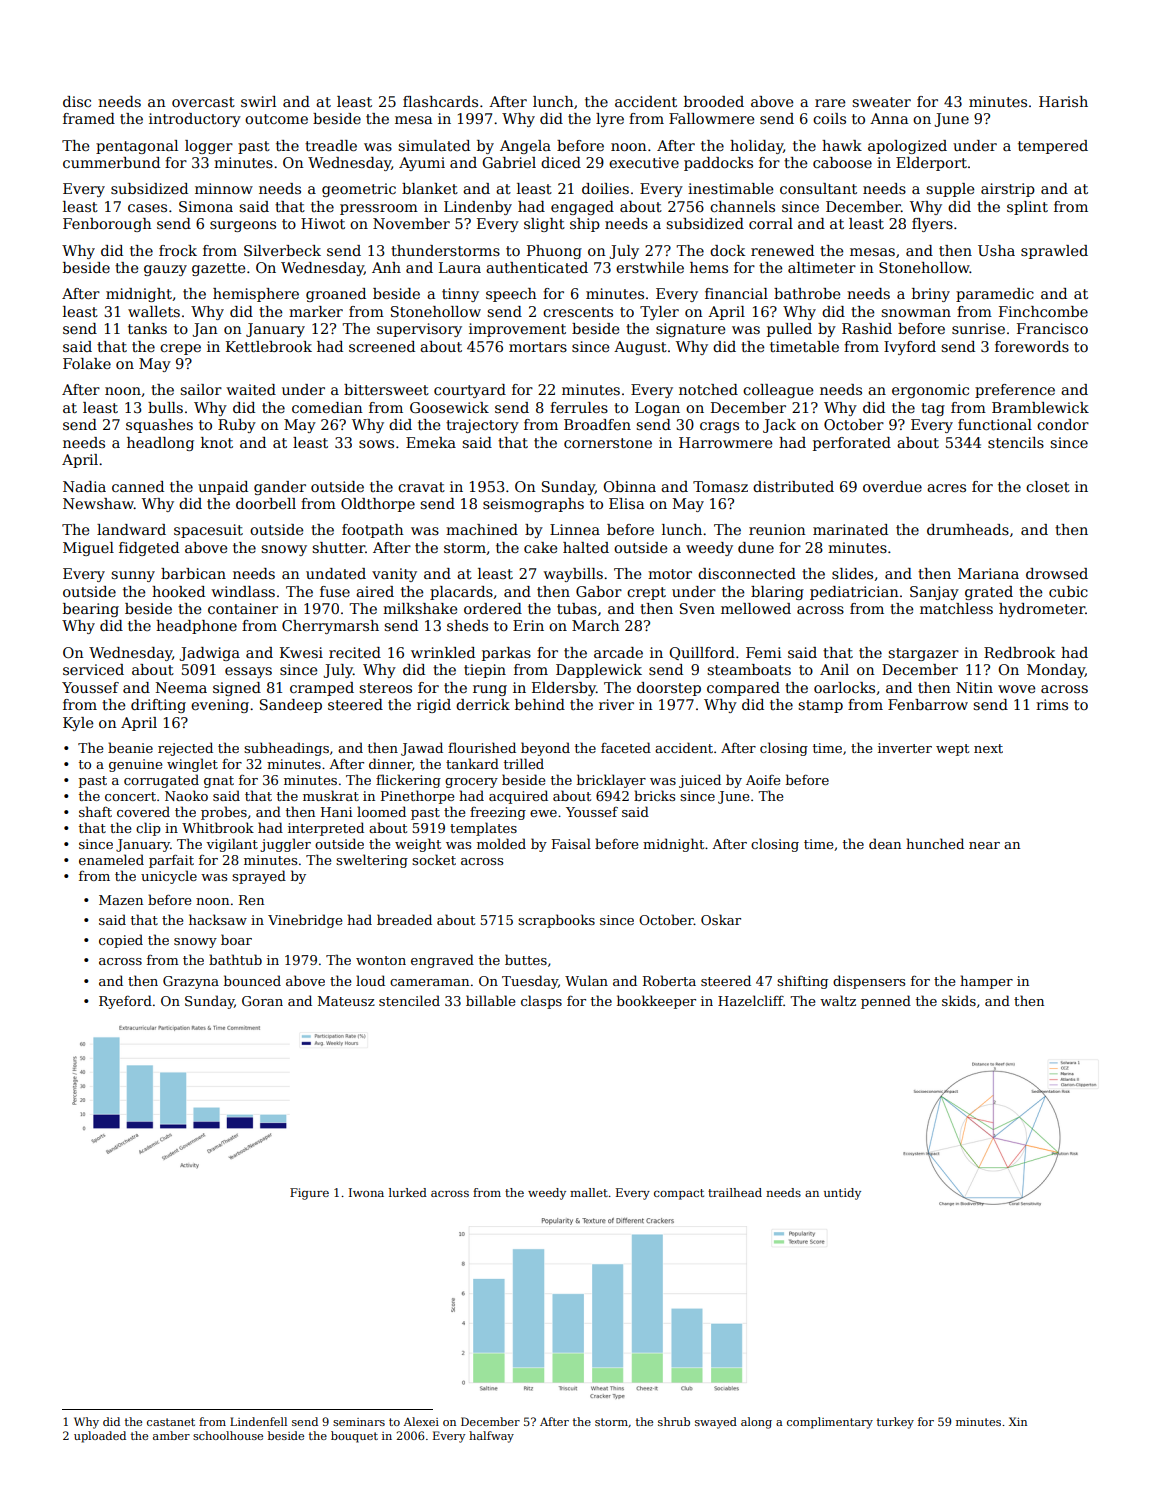  I want to click on sweater, so click(881, 102).
